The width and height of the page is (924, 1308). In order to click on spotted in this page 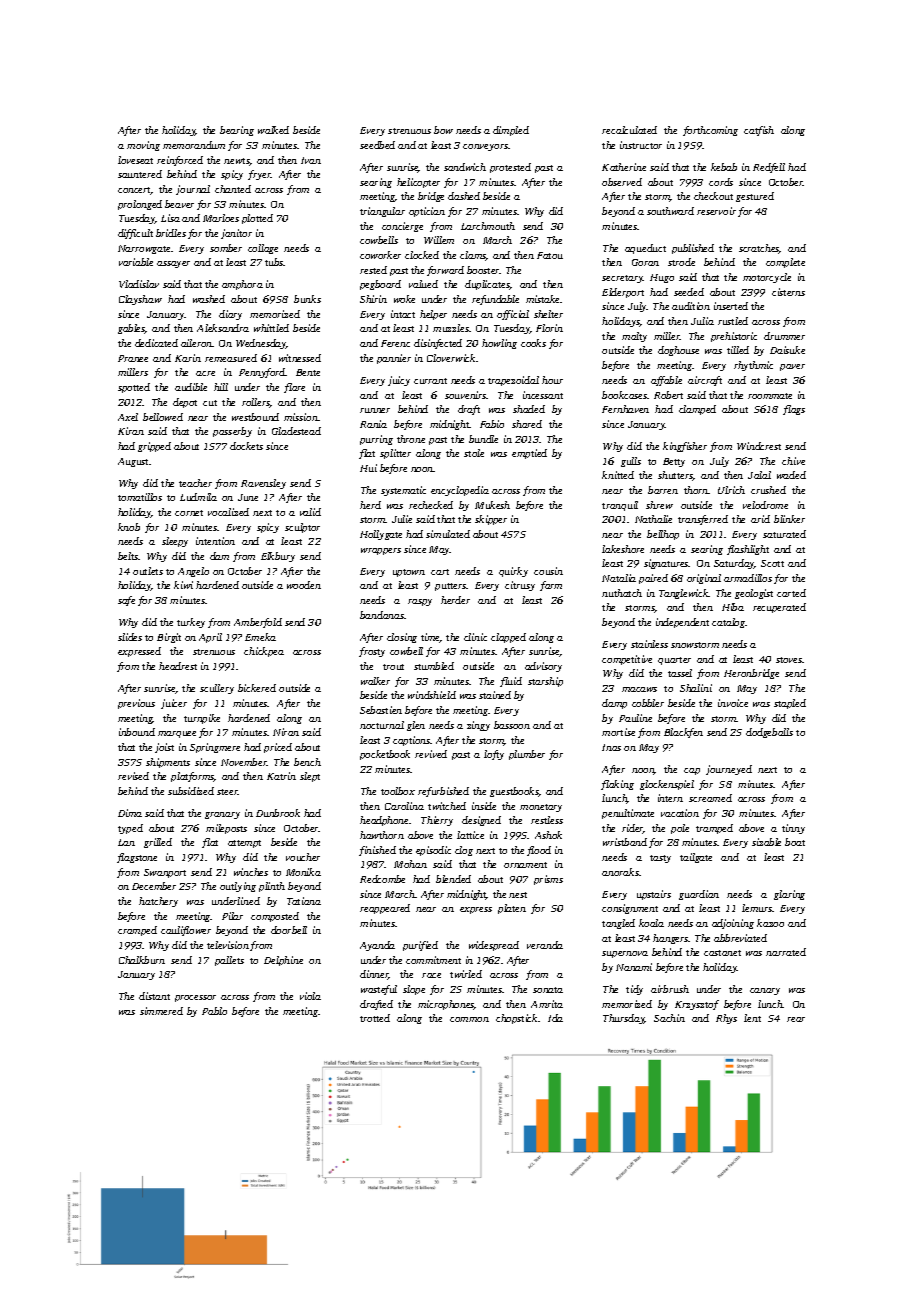, I will do `click(134, 388)`.
